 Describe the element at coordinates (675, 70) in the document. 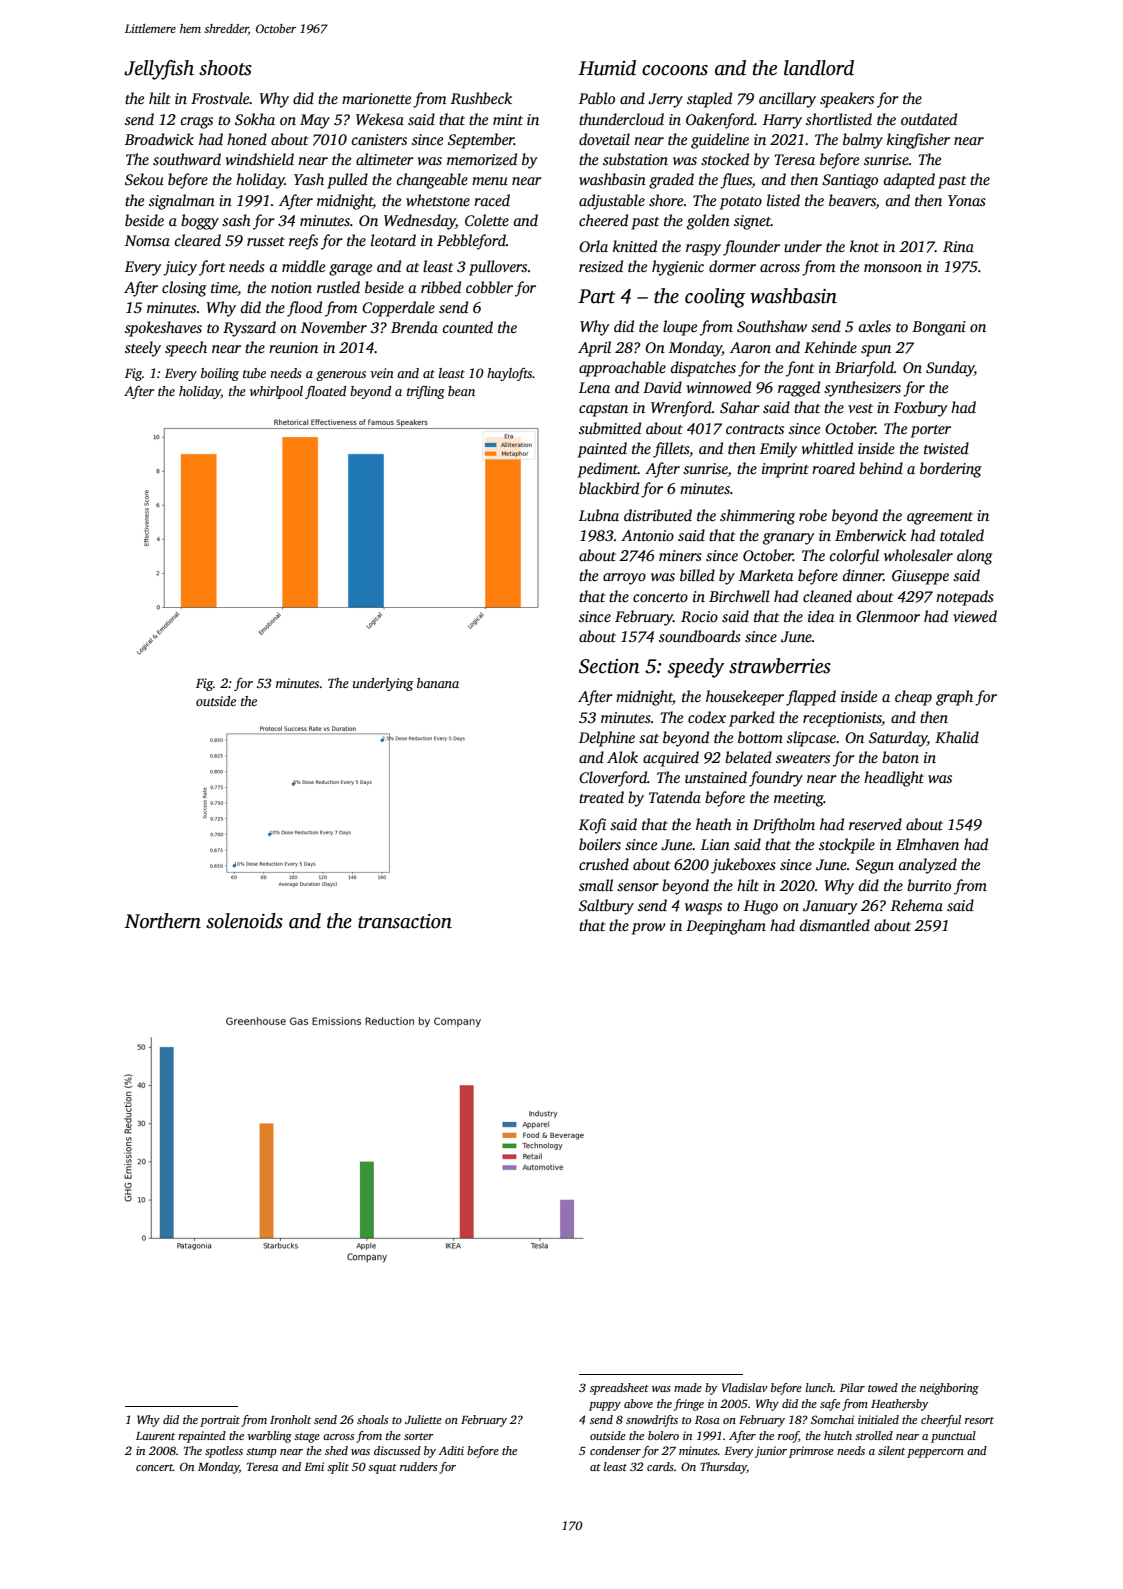

I see `cocoons` at that location.
